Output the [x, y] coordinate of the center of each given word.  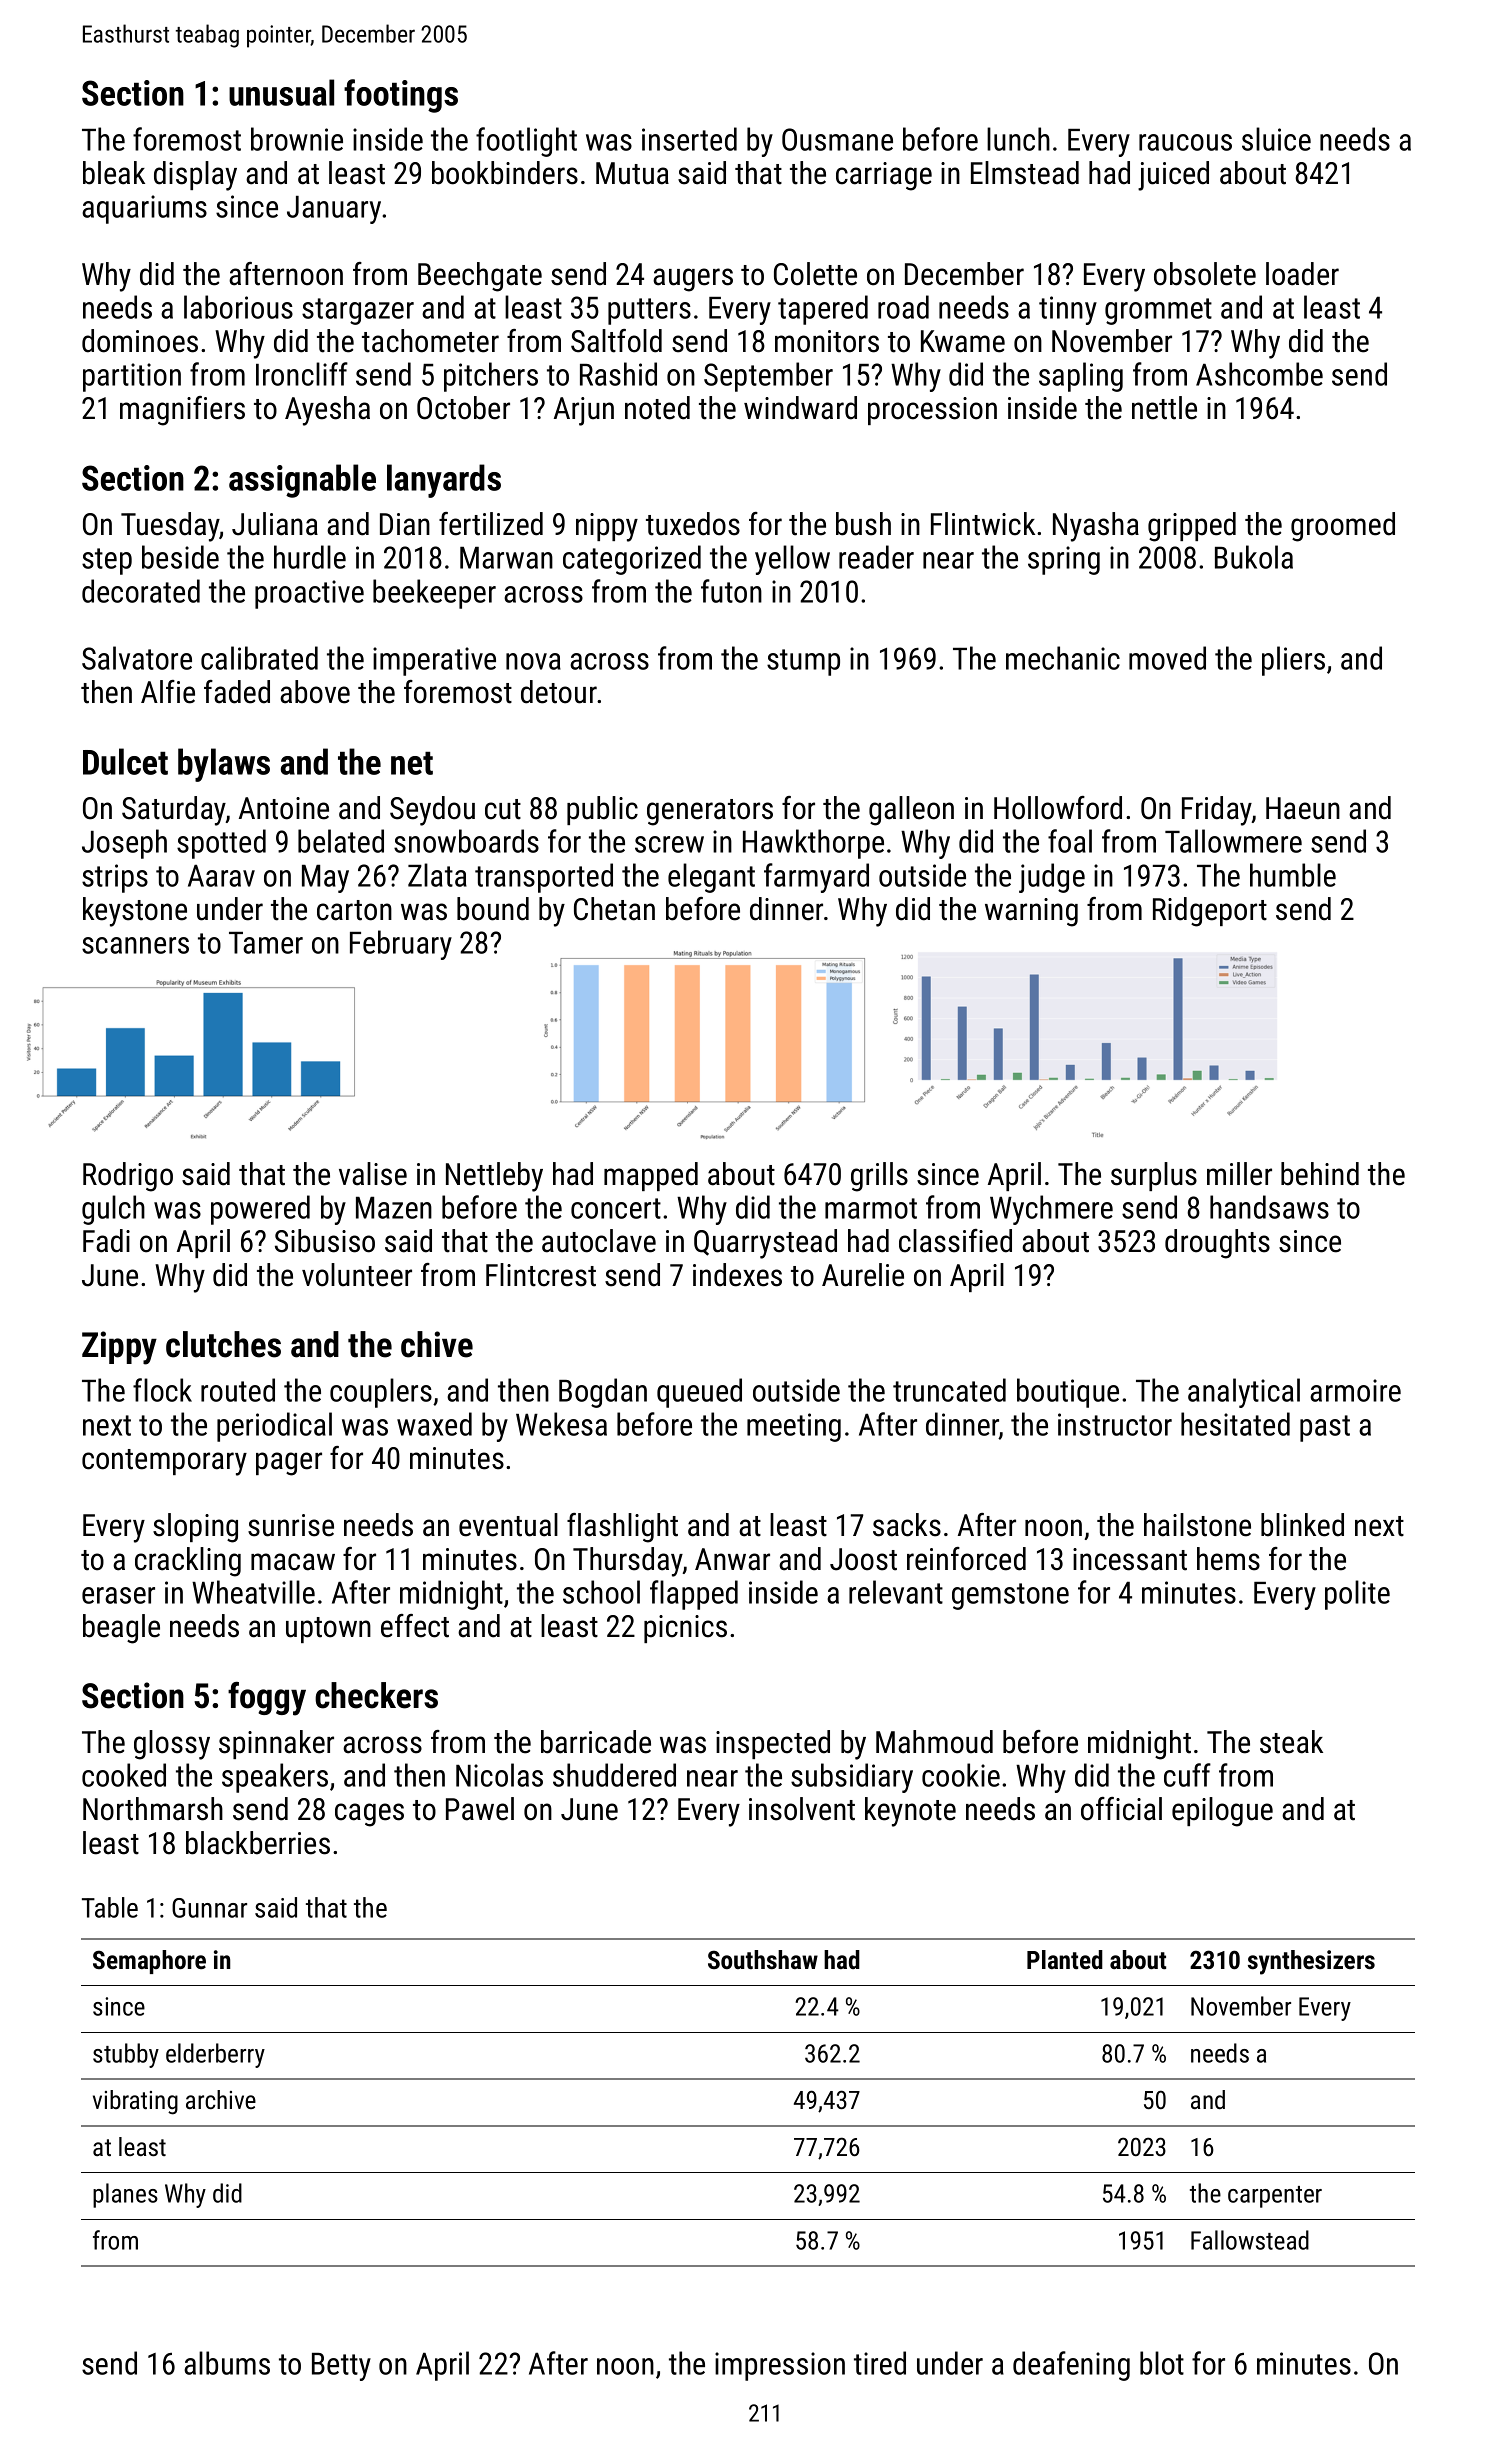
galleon [911, 811]
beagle [121, 1629]
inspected [773, 1744]
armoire [1355, 1390]
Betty [341, 2367]
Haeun [1303, 808]
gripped [1192, 527]
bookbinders [505, 173]
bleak [114, 173]
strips [115, 878]
